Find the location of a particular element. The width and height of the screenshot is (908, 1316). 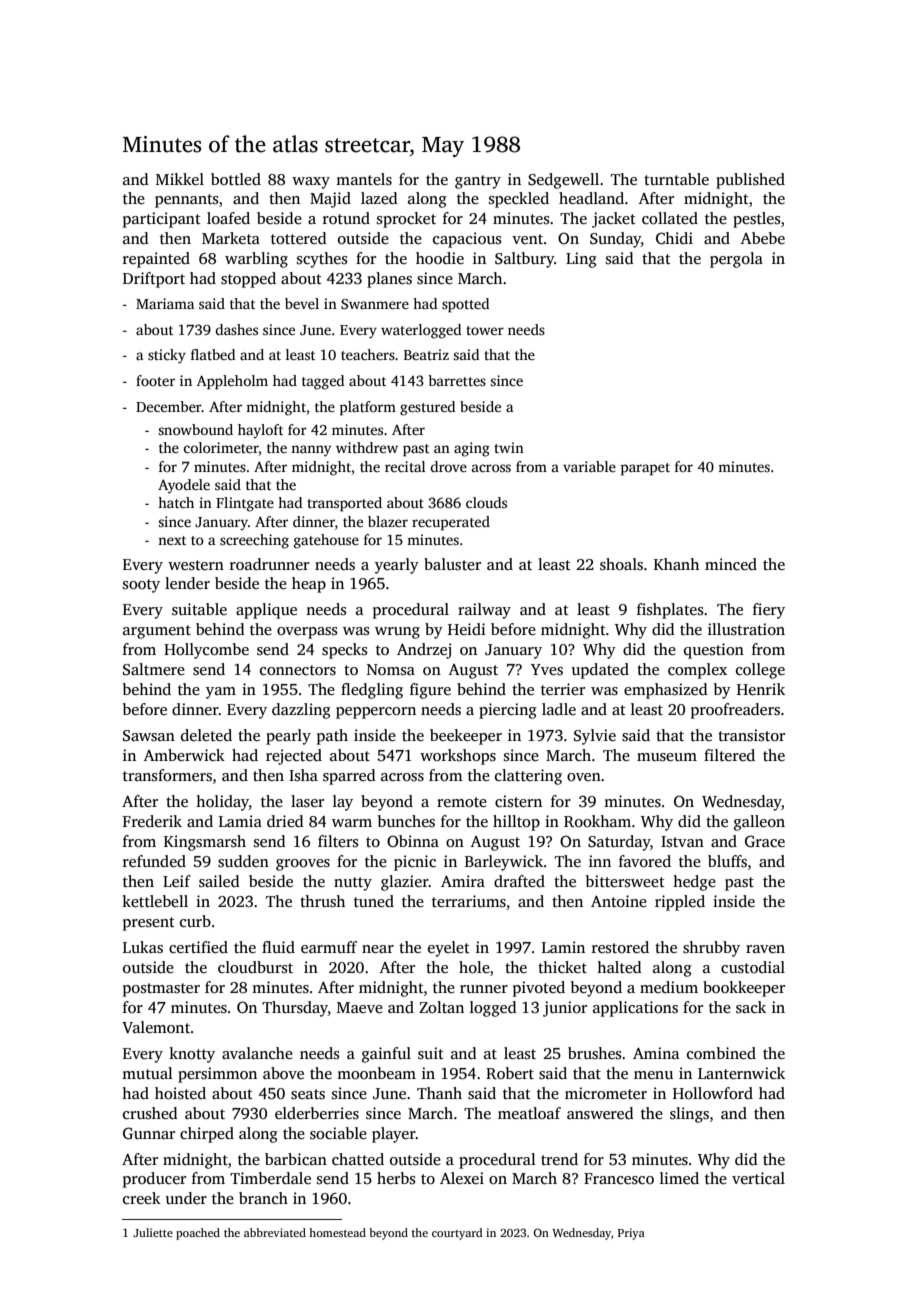

sooty is located at coordinates (141, 586).
